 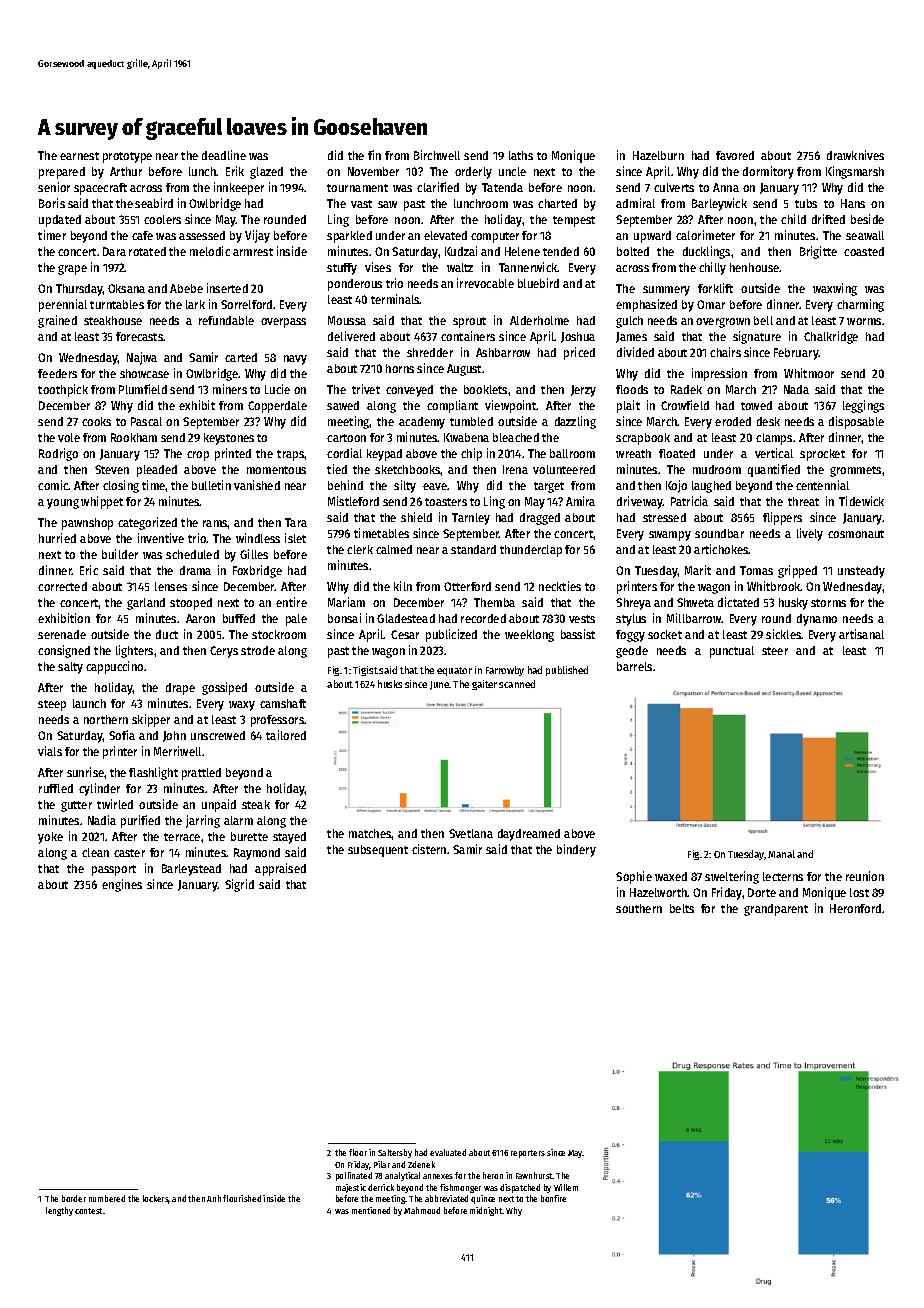 I want to click on standard, so click(x=473, y=549).
